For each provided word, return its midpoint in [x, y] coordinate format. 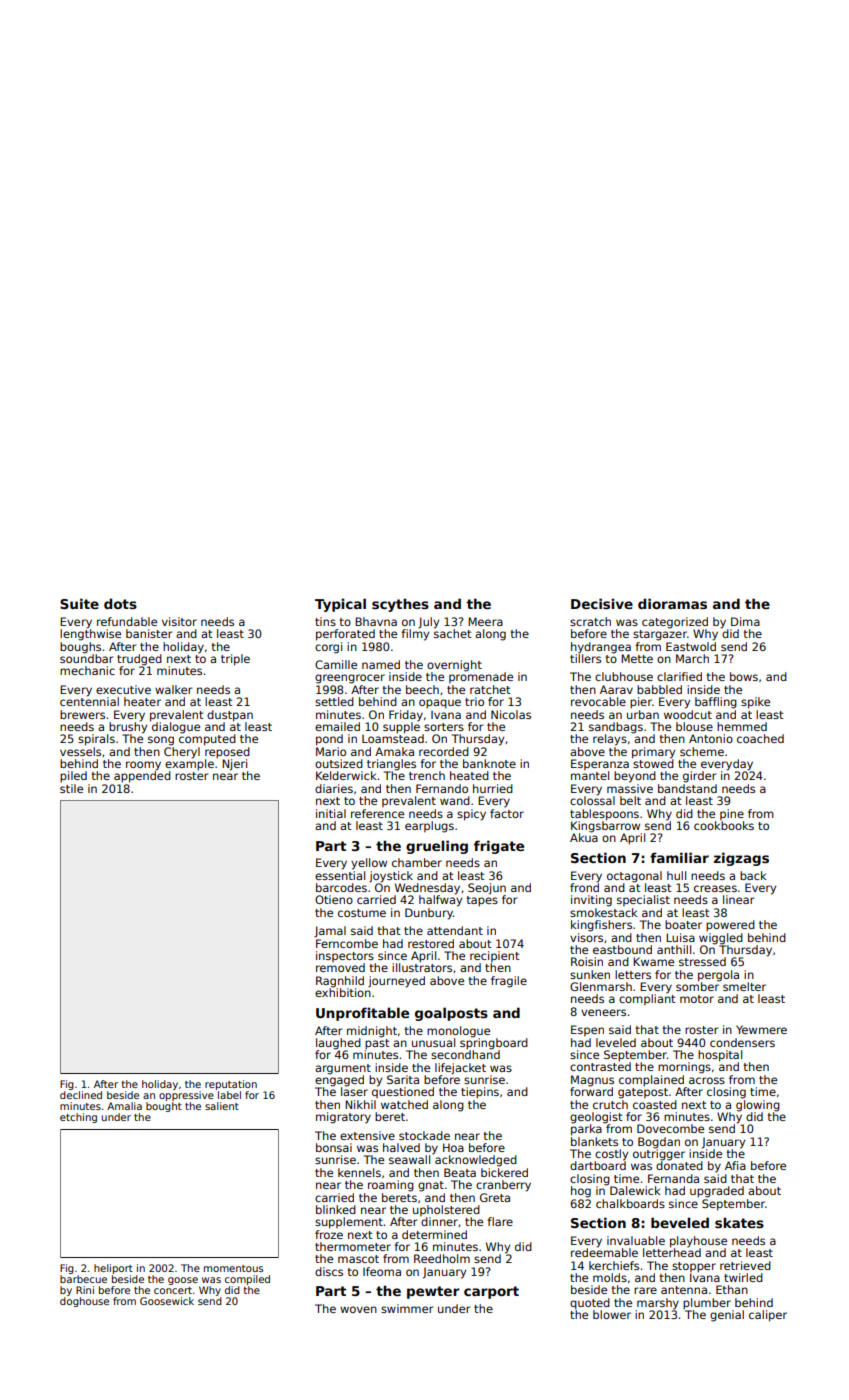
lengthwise [90, 635]
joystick [391, 877]
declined [81, 1095]
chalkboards [630, 1203]
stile [71, 788]
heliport [113, 1269]
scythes [400, 605]
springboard [494, 1044]
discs [329, 1271]
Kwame [653, 961]
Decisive [602, 603]
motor [697, 999]
